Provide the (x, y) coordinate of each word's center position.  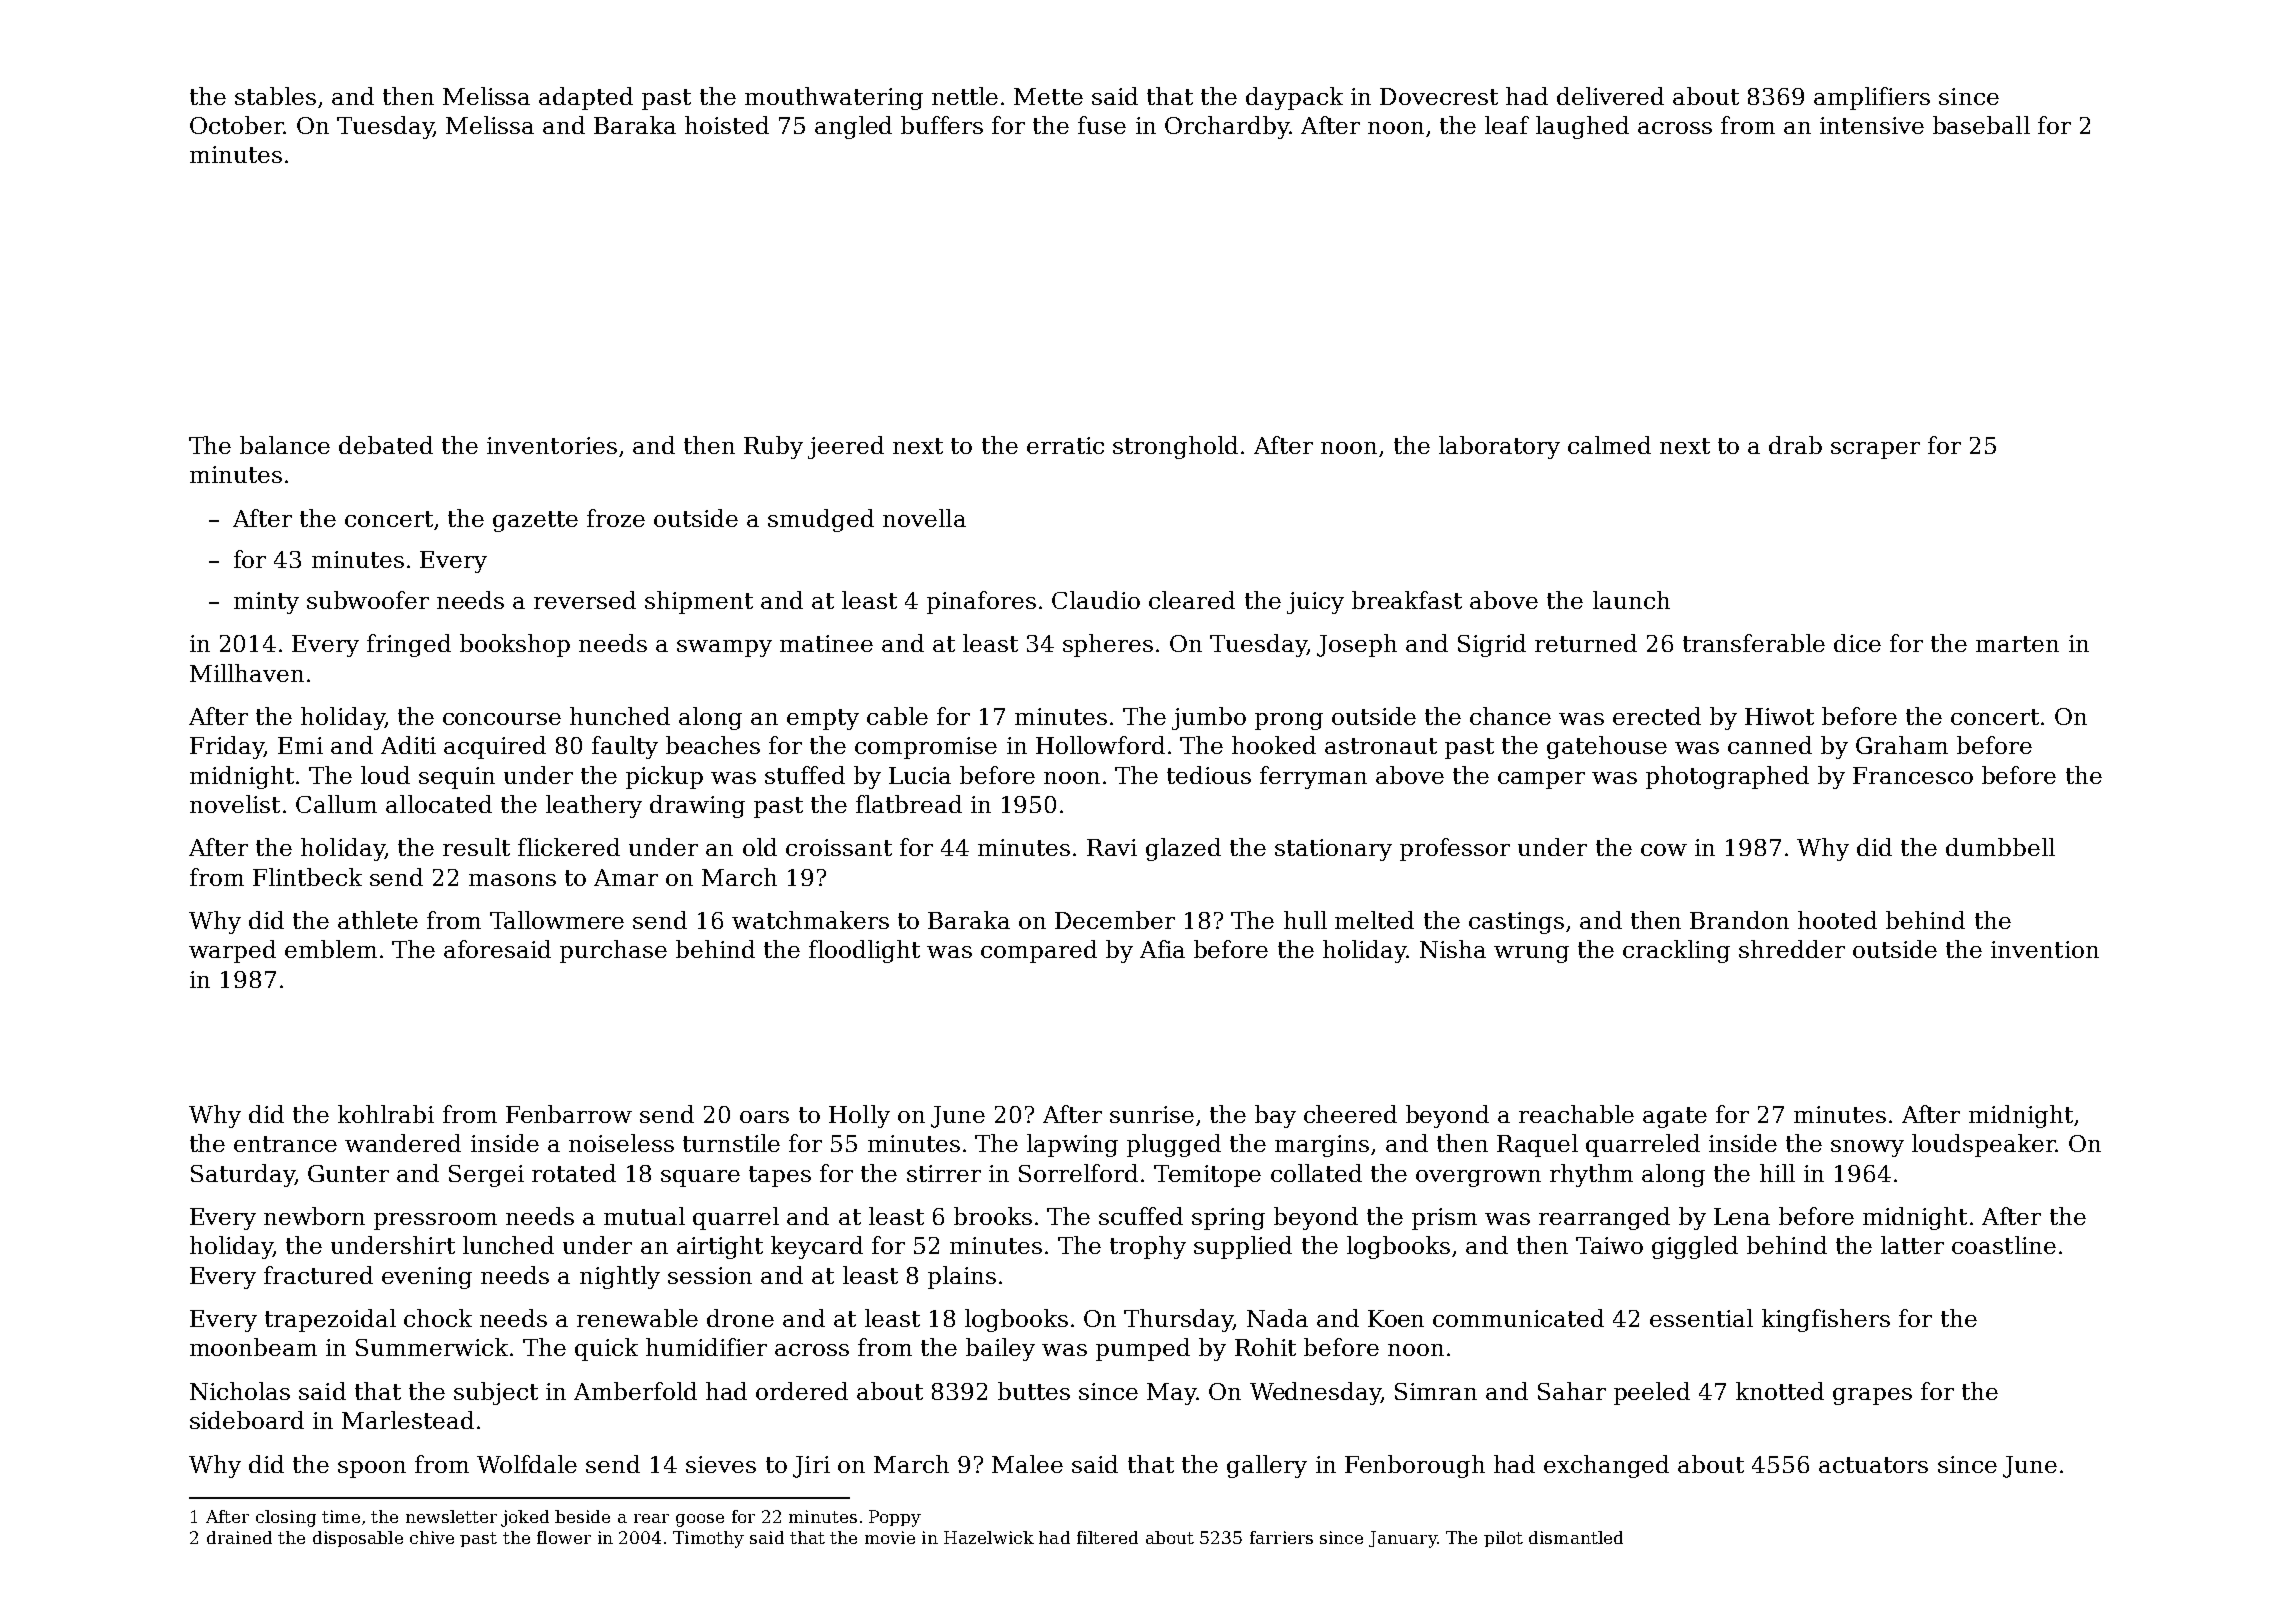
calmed (1609, 445)
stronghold (1175, 447)
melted (1374, 920)
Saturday (242, 1175)
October (237, 125)
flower (564, 1537)
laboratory (1499, 447)
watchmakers (810, 920)
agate (1675, 1117)
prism (1444, 1219)
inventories (552, 445)
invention (2045, 949)
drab (1795, 445)
